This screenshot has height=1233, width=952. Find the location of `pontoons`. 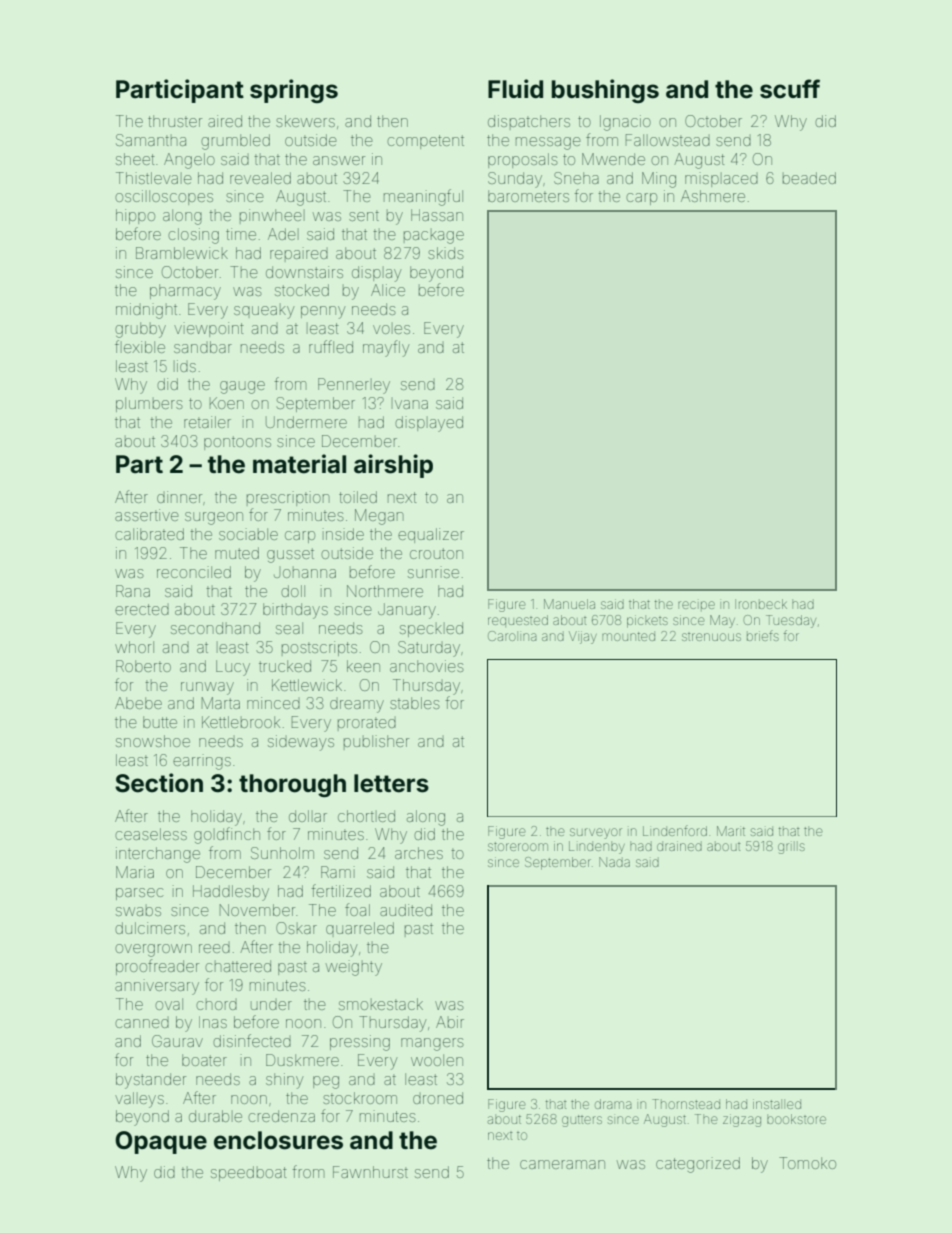

pontoons is located at coordinates (237, 443).
